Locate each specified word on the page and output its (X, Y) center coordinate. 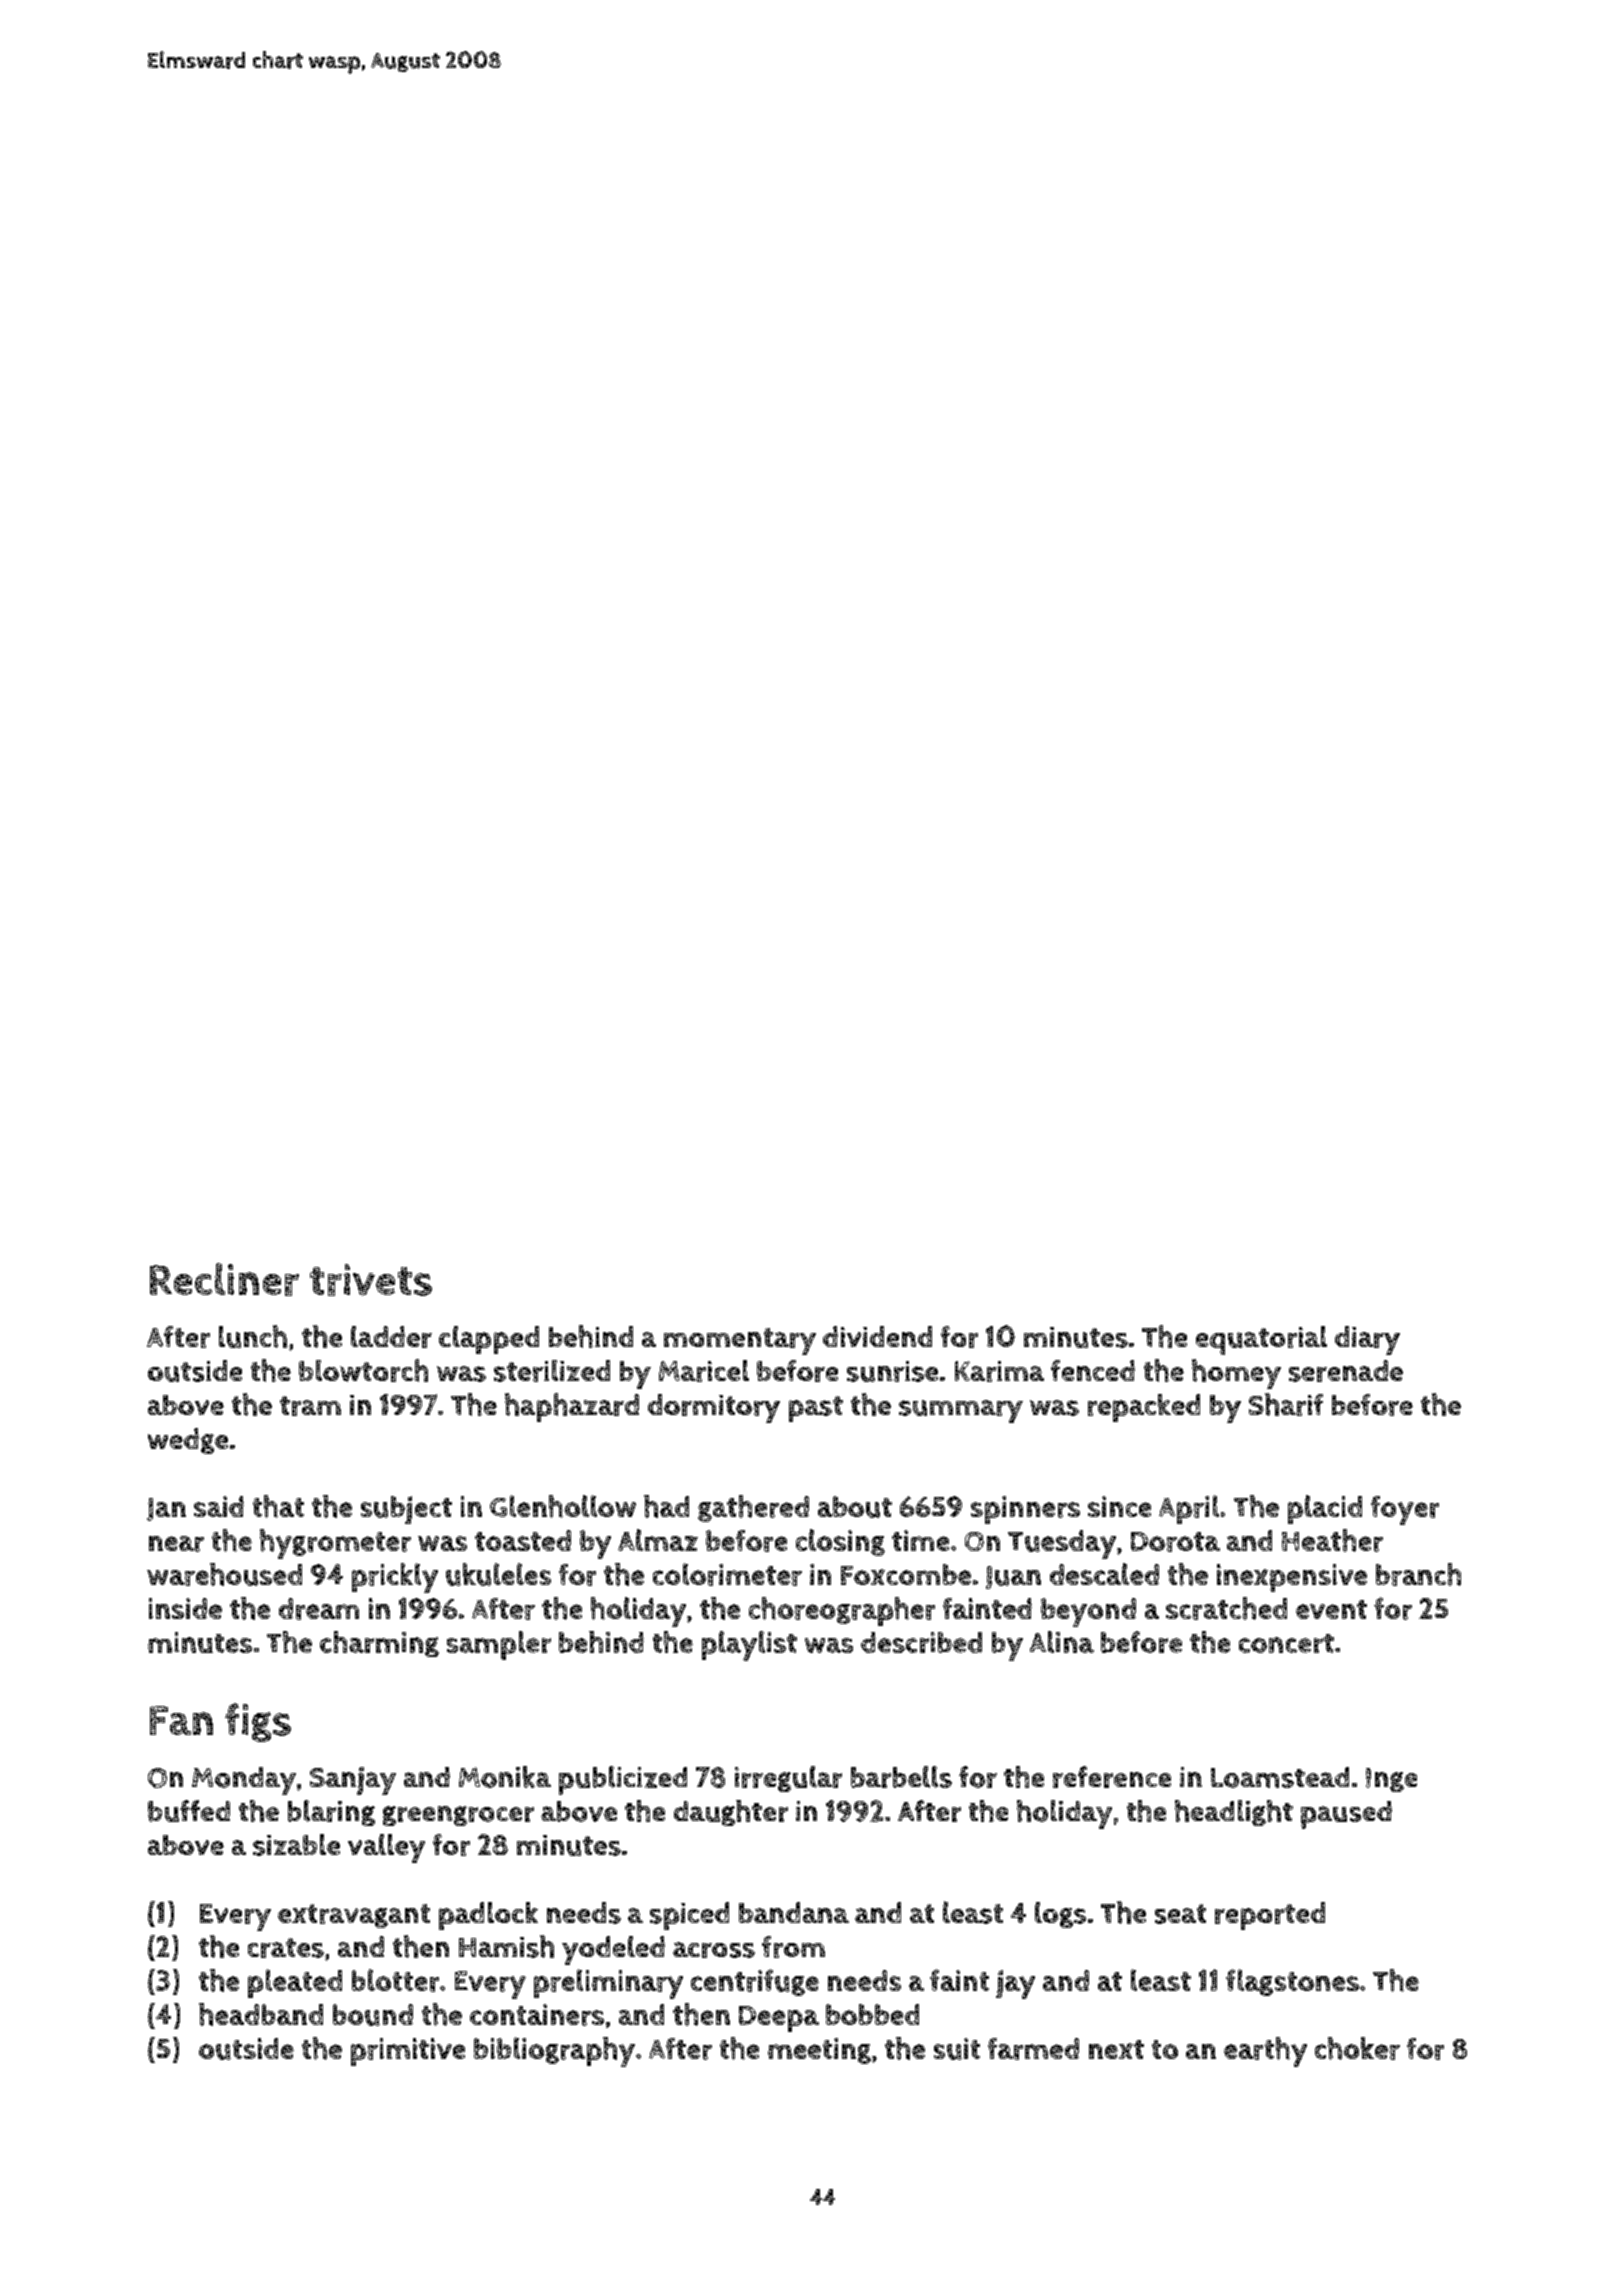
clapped (489, 1340)
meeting (819, 2051)
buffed (189, 1811)
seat (1180, 1914)
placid (1325, 1509)
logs (1060, 1915)
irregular (788, 1779)
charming (379, 1644)
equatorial (1261, 1340)
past (816, 1409)
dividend (877, 1336)
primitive (408, 2052)
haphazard (572, 1407)
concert (1286, 1643)
